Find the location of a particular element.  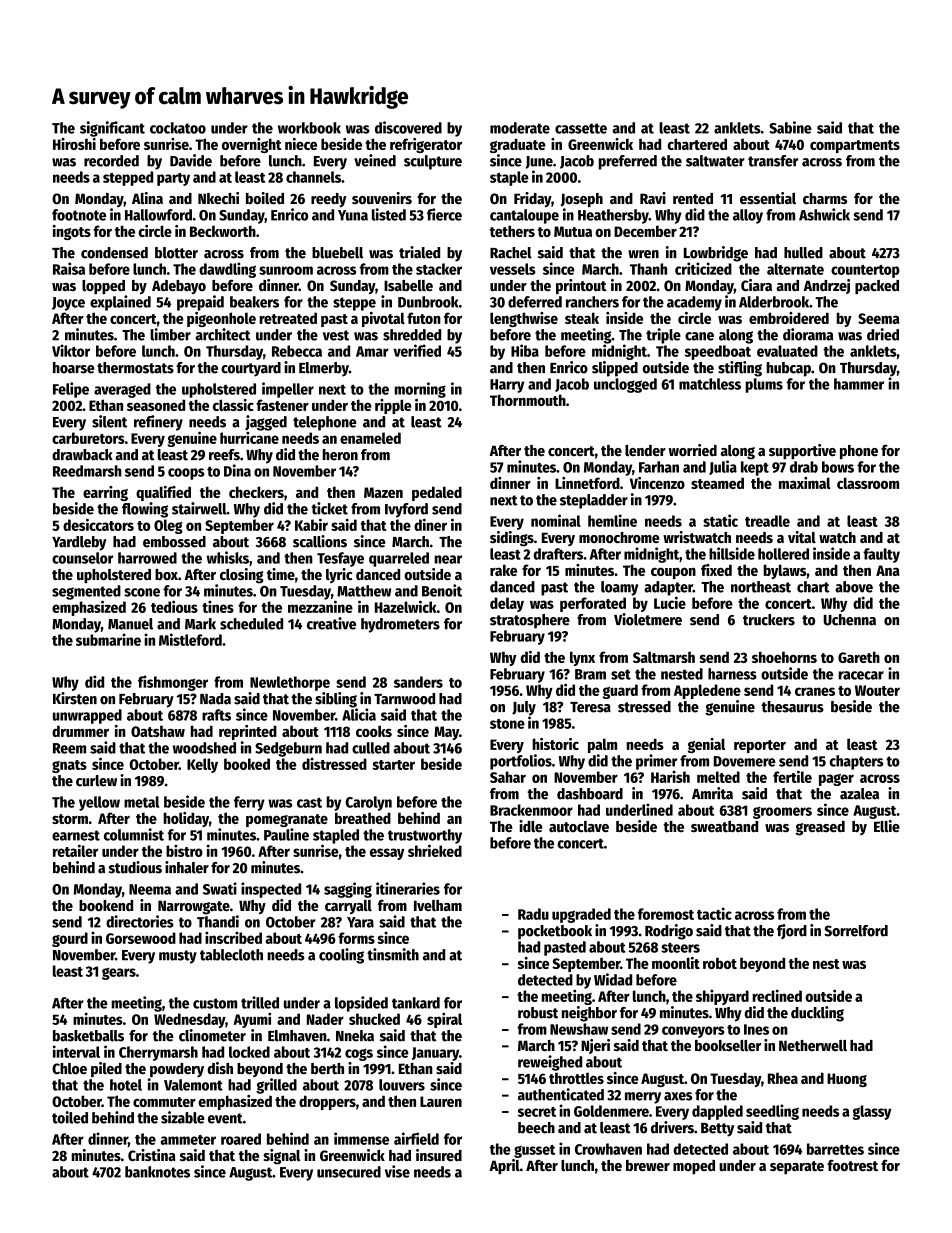

Linnetford is located at coordinates (587, 483).
